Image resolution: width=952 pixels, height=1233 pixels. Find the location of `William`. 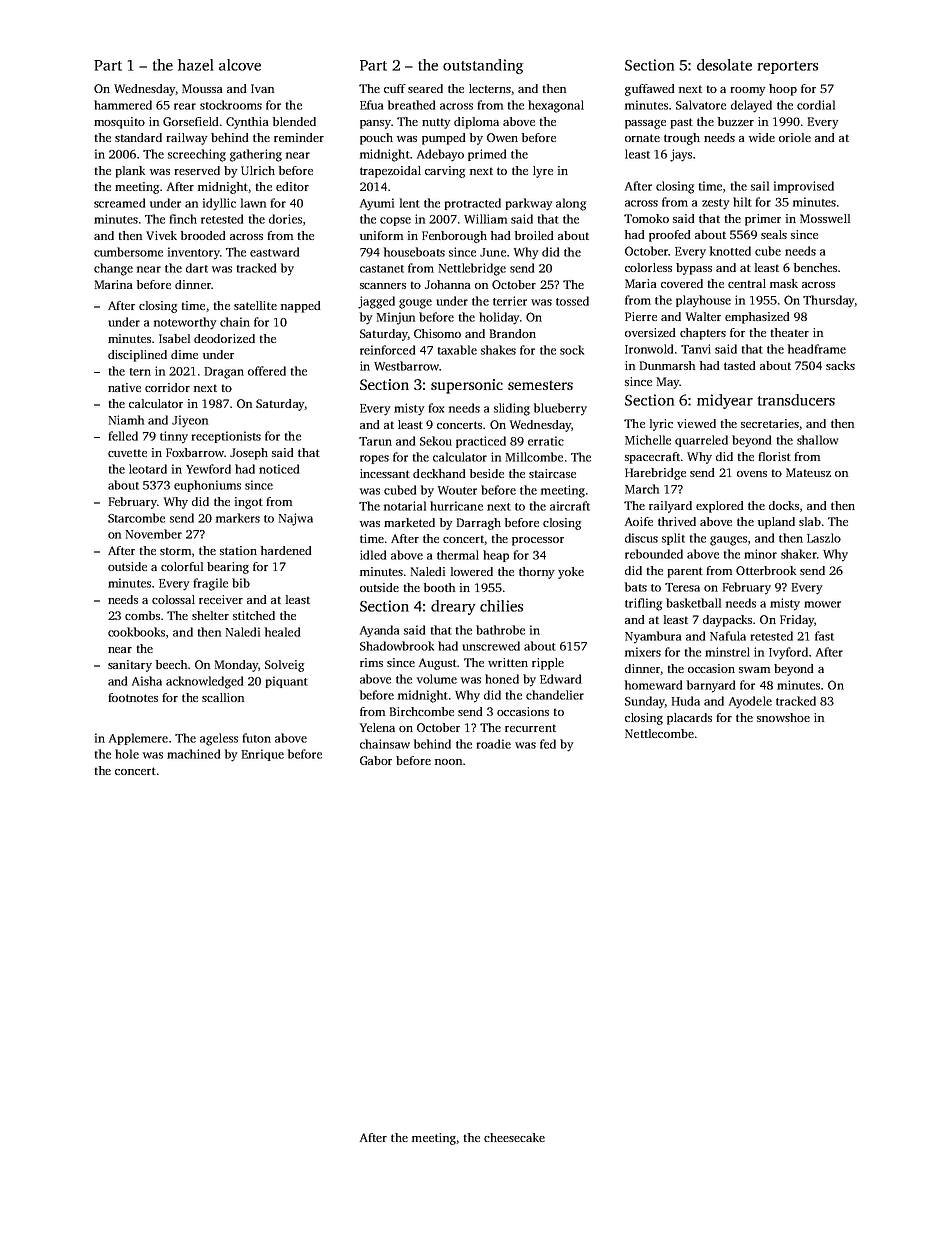

William is located at coordinates (485, 219).
